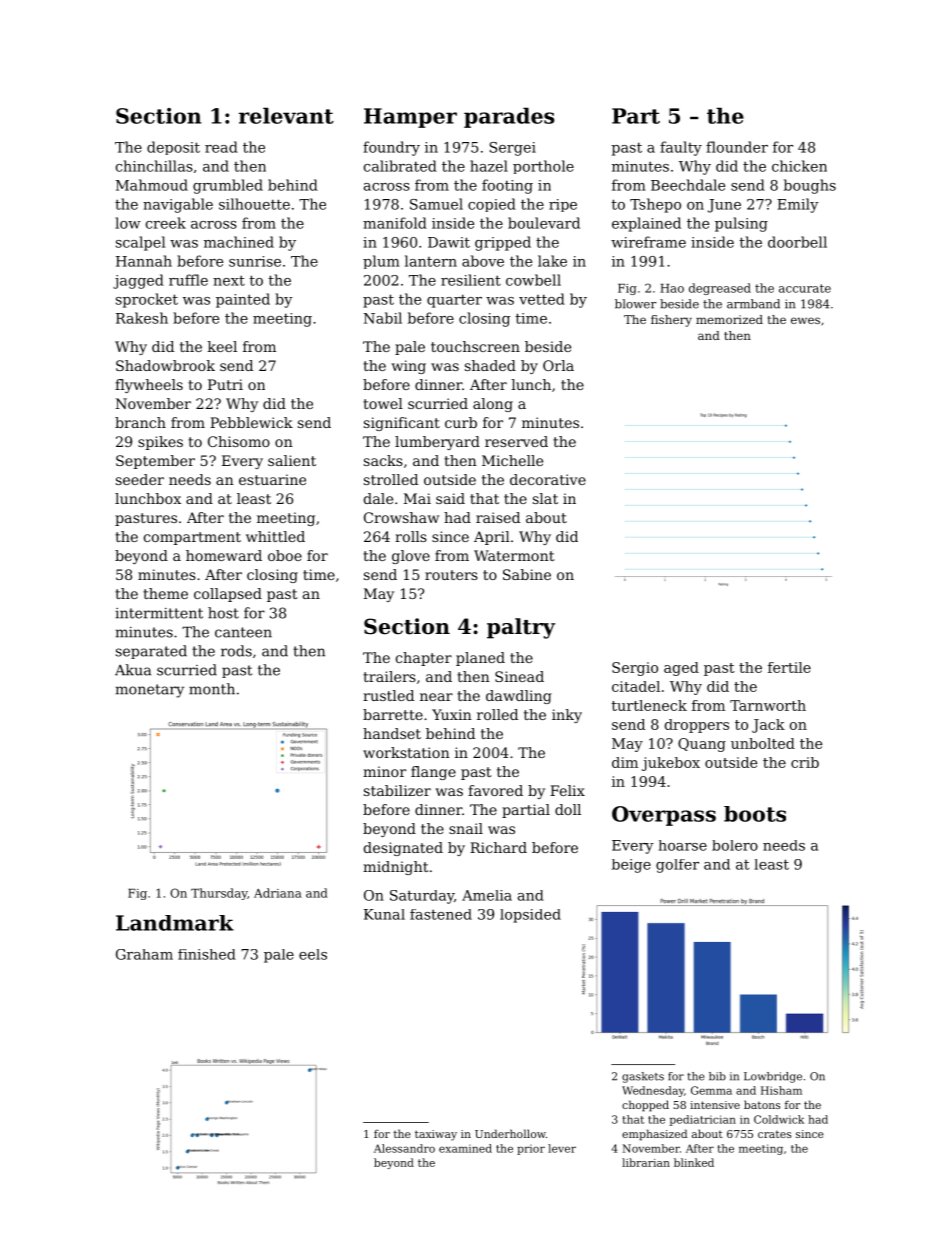  Describe the element at coordinates (681, 148) in the page. I see `faulty` at that location.
